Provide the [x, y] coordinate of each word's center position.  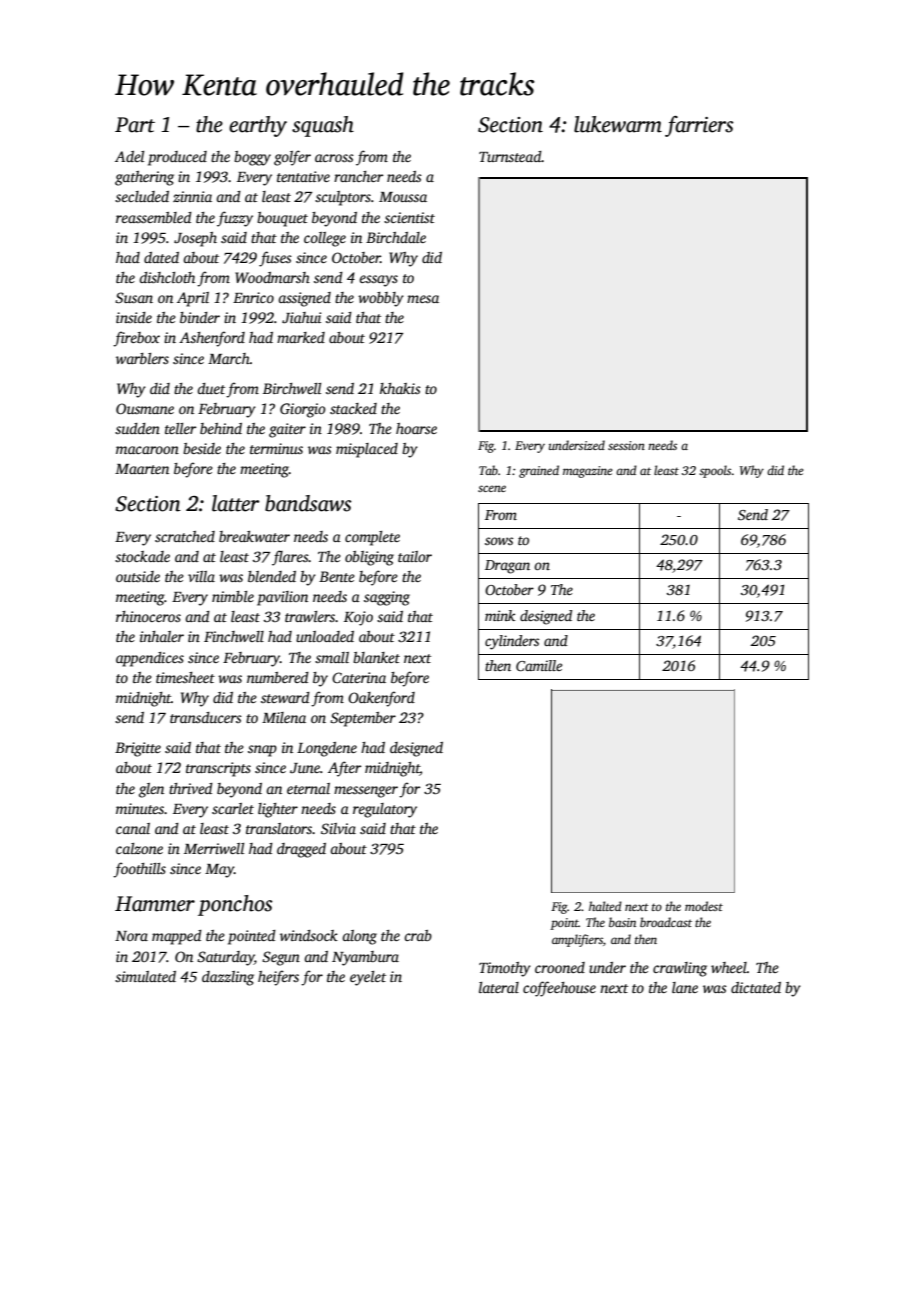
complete [372, 538]
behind [221, 428]
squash [323, 126]
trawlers [310, 616]
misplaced [367, 450]
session [626, 445]
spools [715, 471]
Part [135, 125]
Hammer [155, 904]
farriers [699, 126]
